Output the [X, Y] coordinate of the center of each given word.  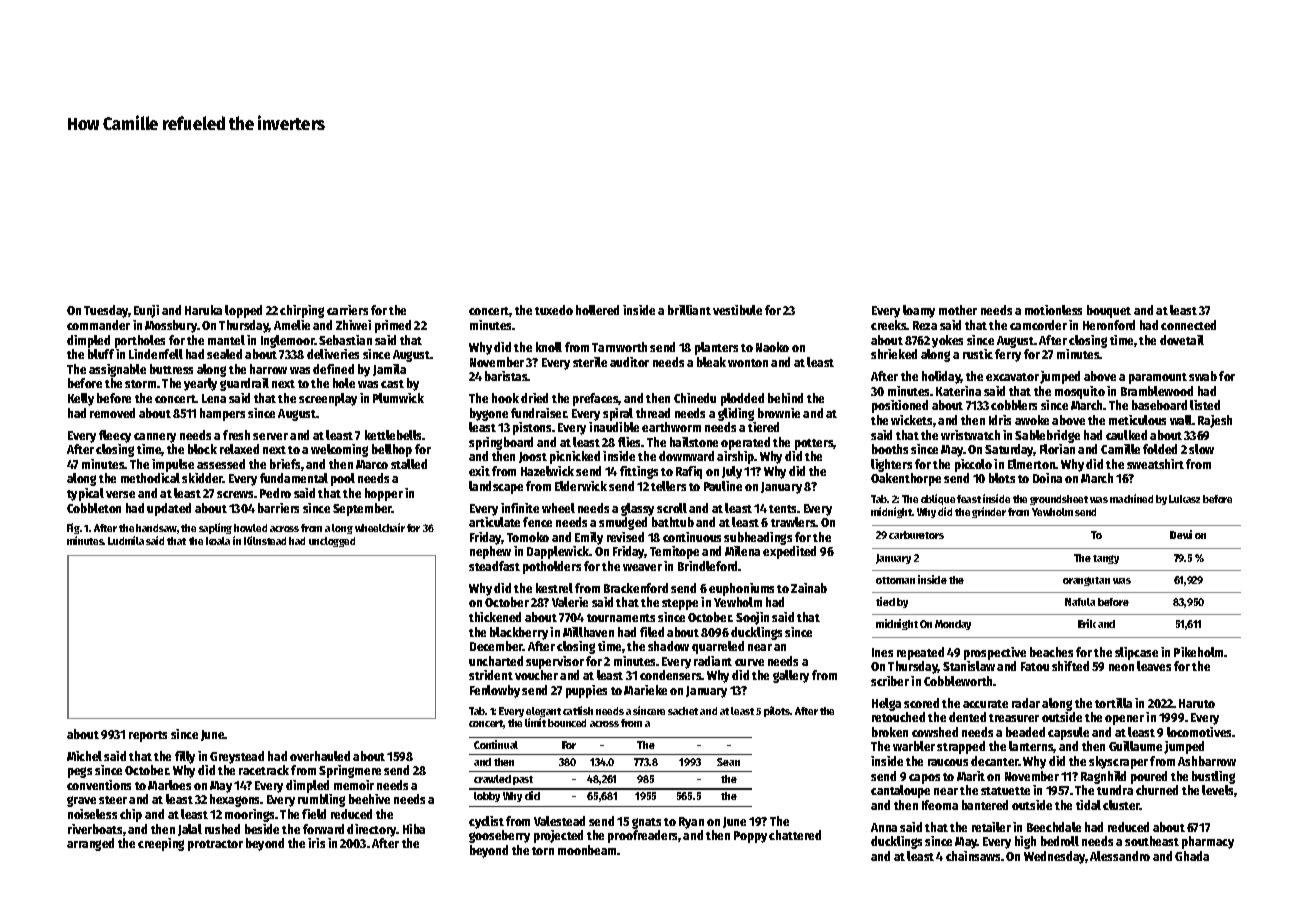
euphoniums [741, 589]
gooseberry [499, 836]
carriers [347, 310]
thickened [495, 617]
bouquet [1109, 311]
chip [131, 815]
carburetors [916, 535]
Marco [372, 464]
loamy [919, 311]
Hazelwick [547, 471]
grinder [989, 512]
